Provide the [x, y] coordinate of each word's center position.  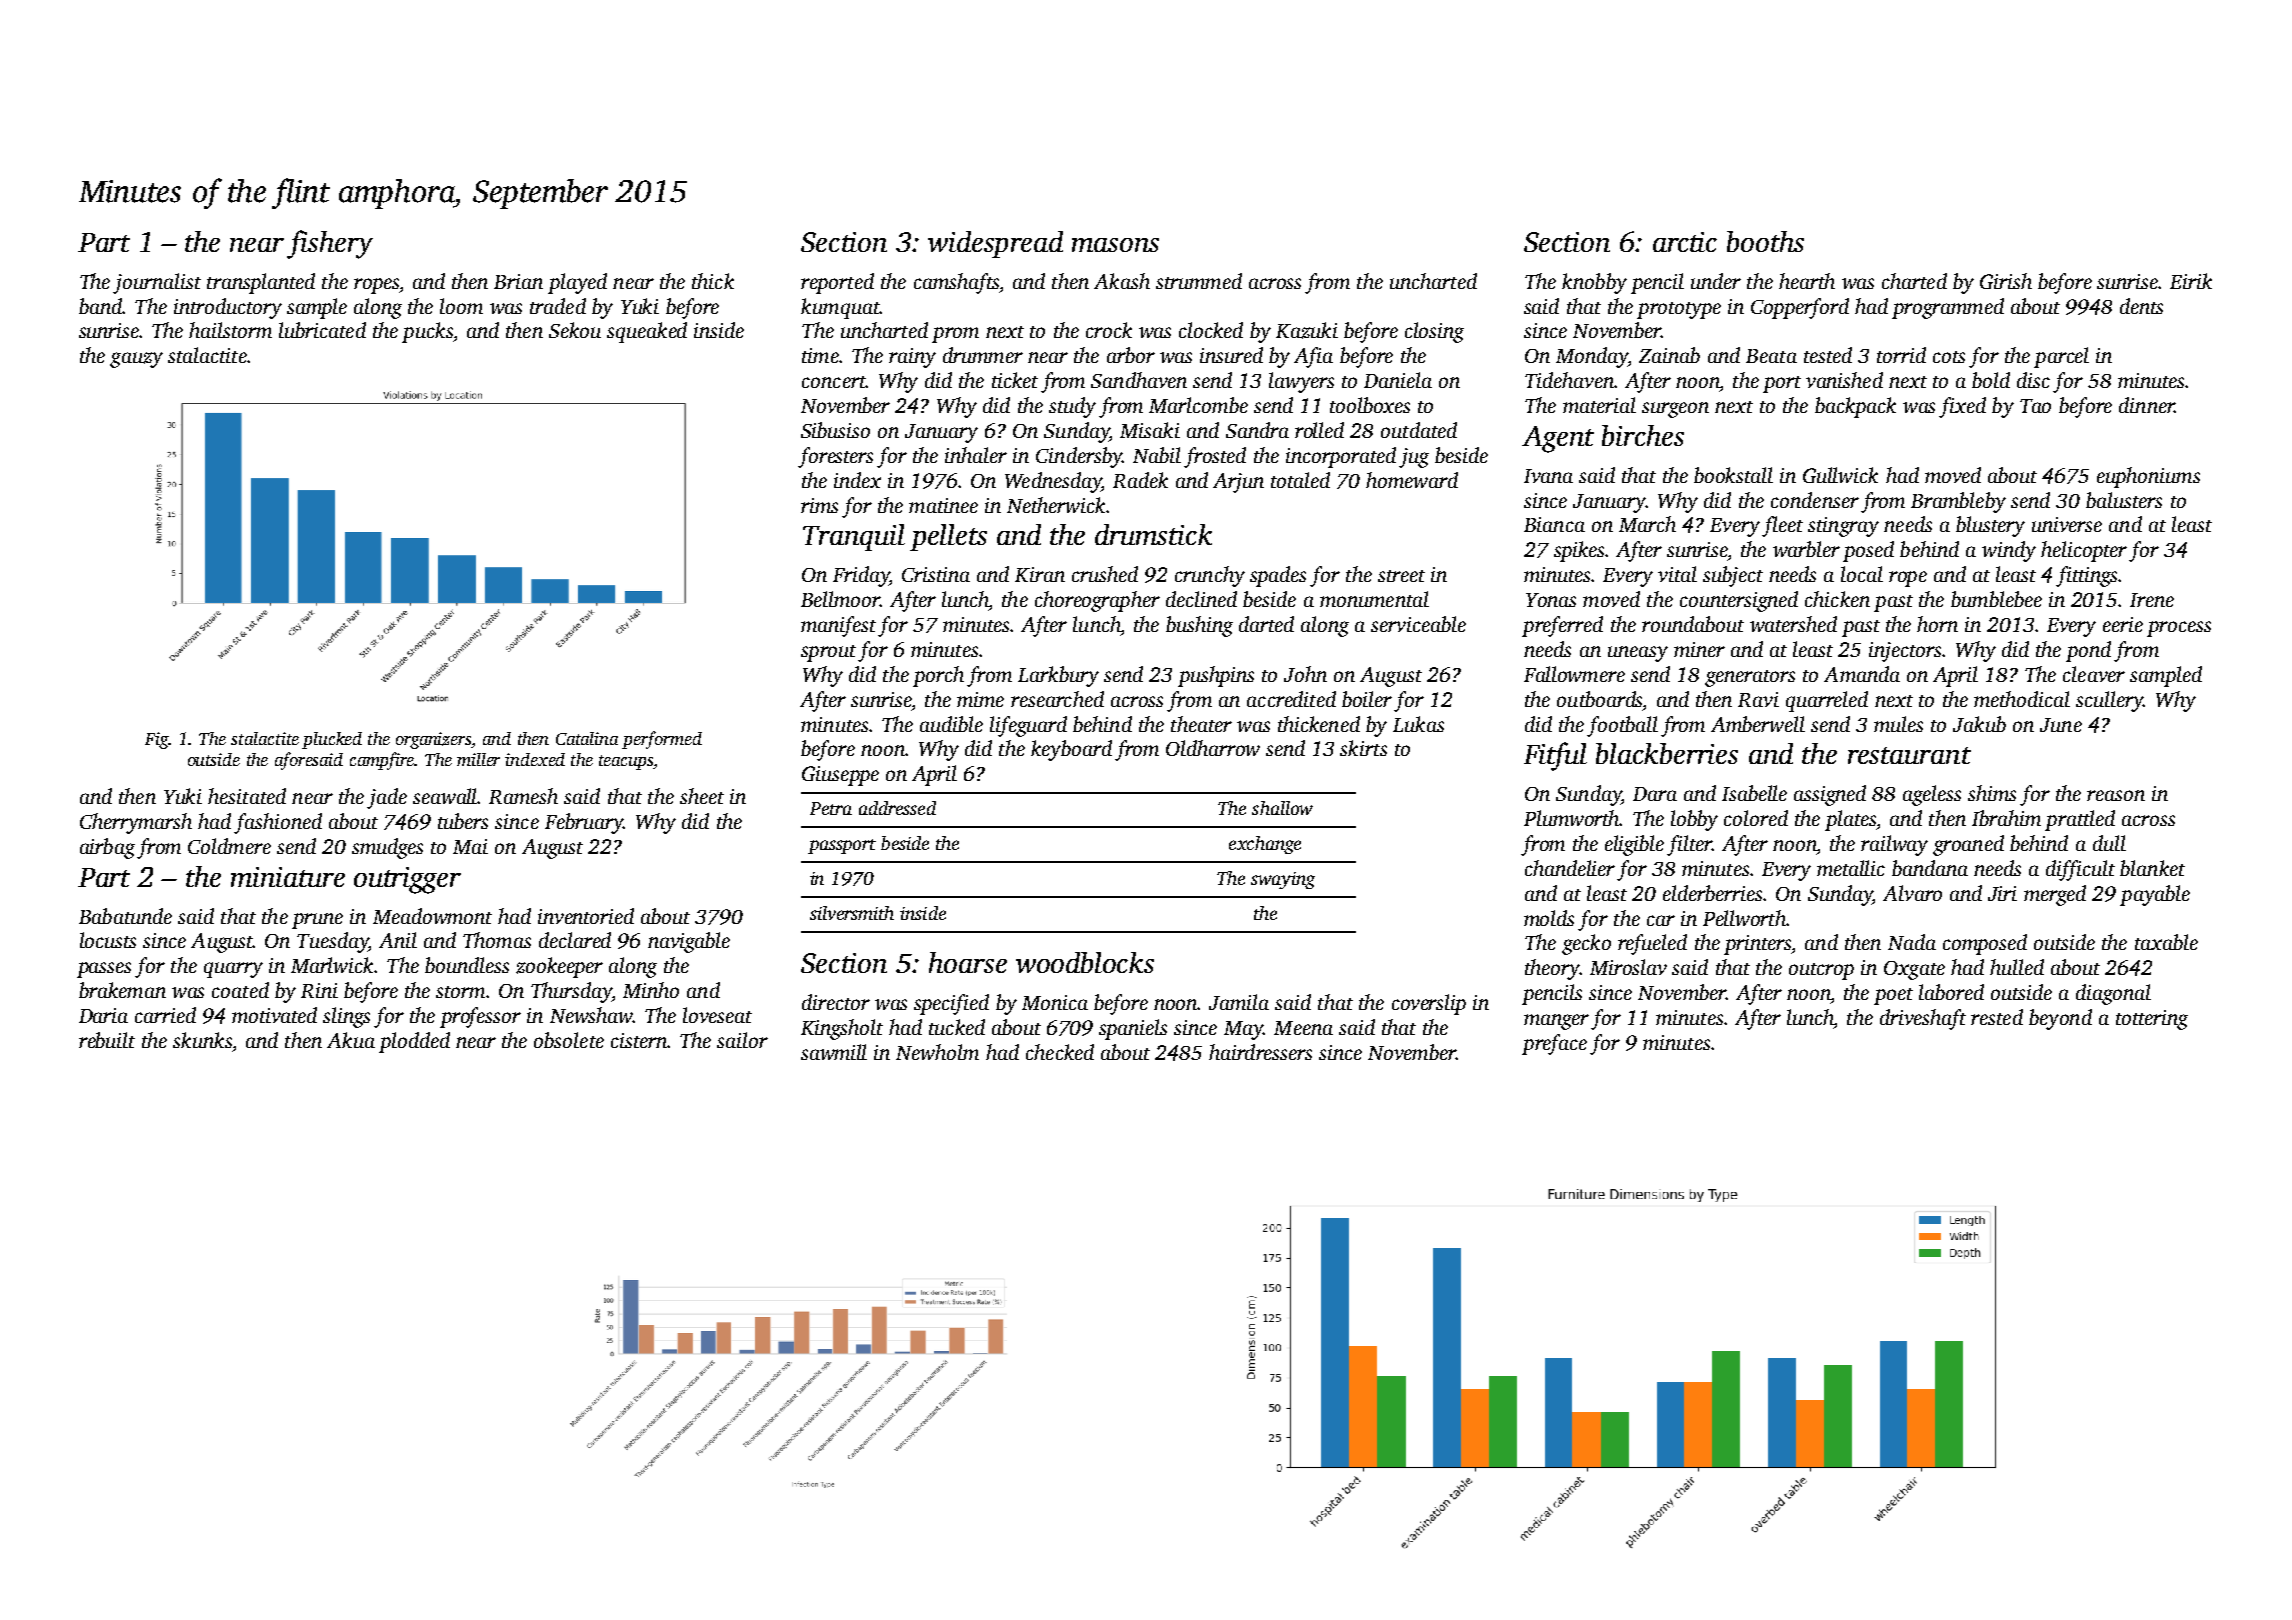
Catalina [587, 738]
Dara [1655, 794]
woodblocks [1085, 962]
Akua [351, 1040]
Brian [518, 281]
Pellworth [1744, 918]
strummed [1199, 281]
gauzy [136, 360]
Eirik [2191, 281]
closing [1434, 332]
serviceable [1418, 624]
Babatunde [125, 916]
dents [2141, 306]
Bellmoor [840, 599]
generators [1750, 678]
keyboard [1071, 750]
